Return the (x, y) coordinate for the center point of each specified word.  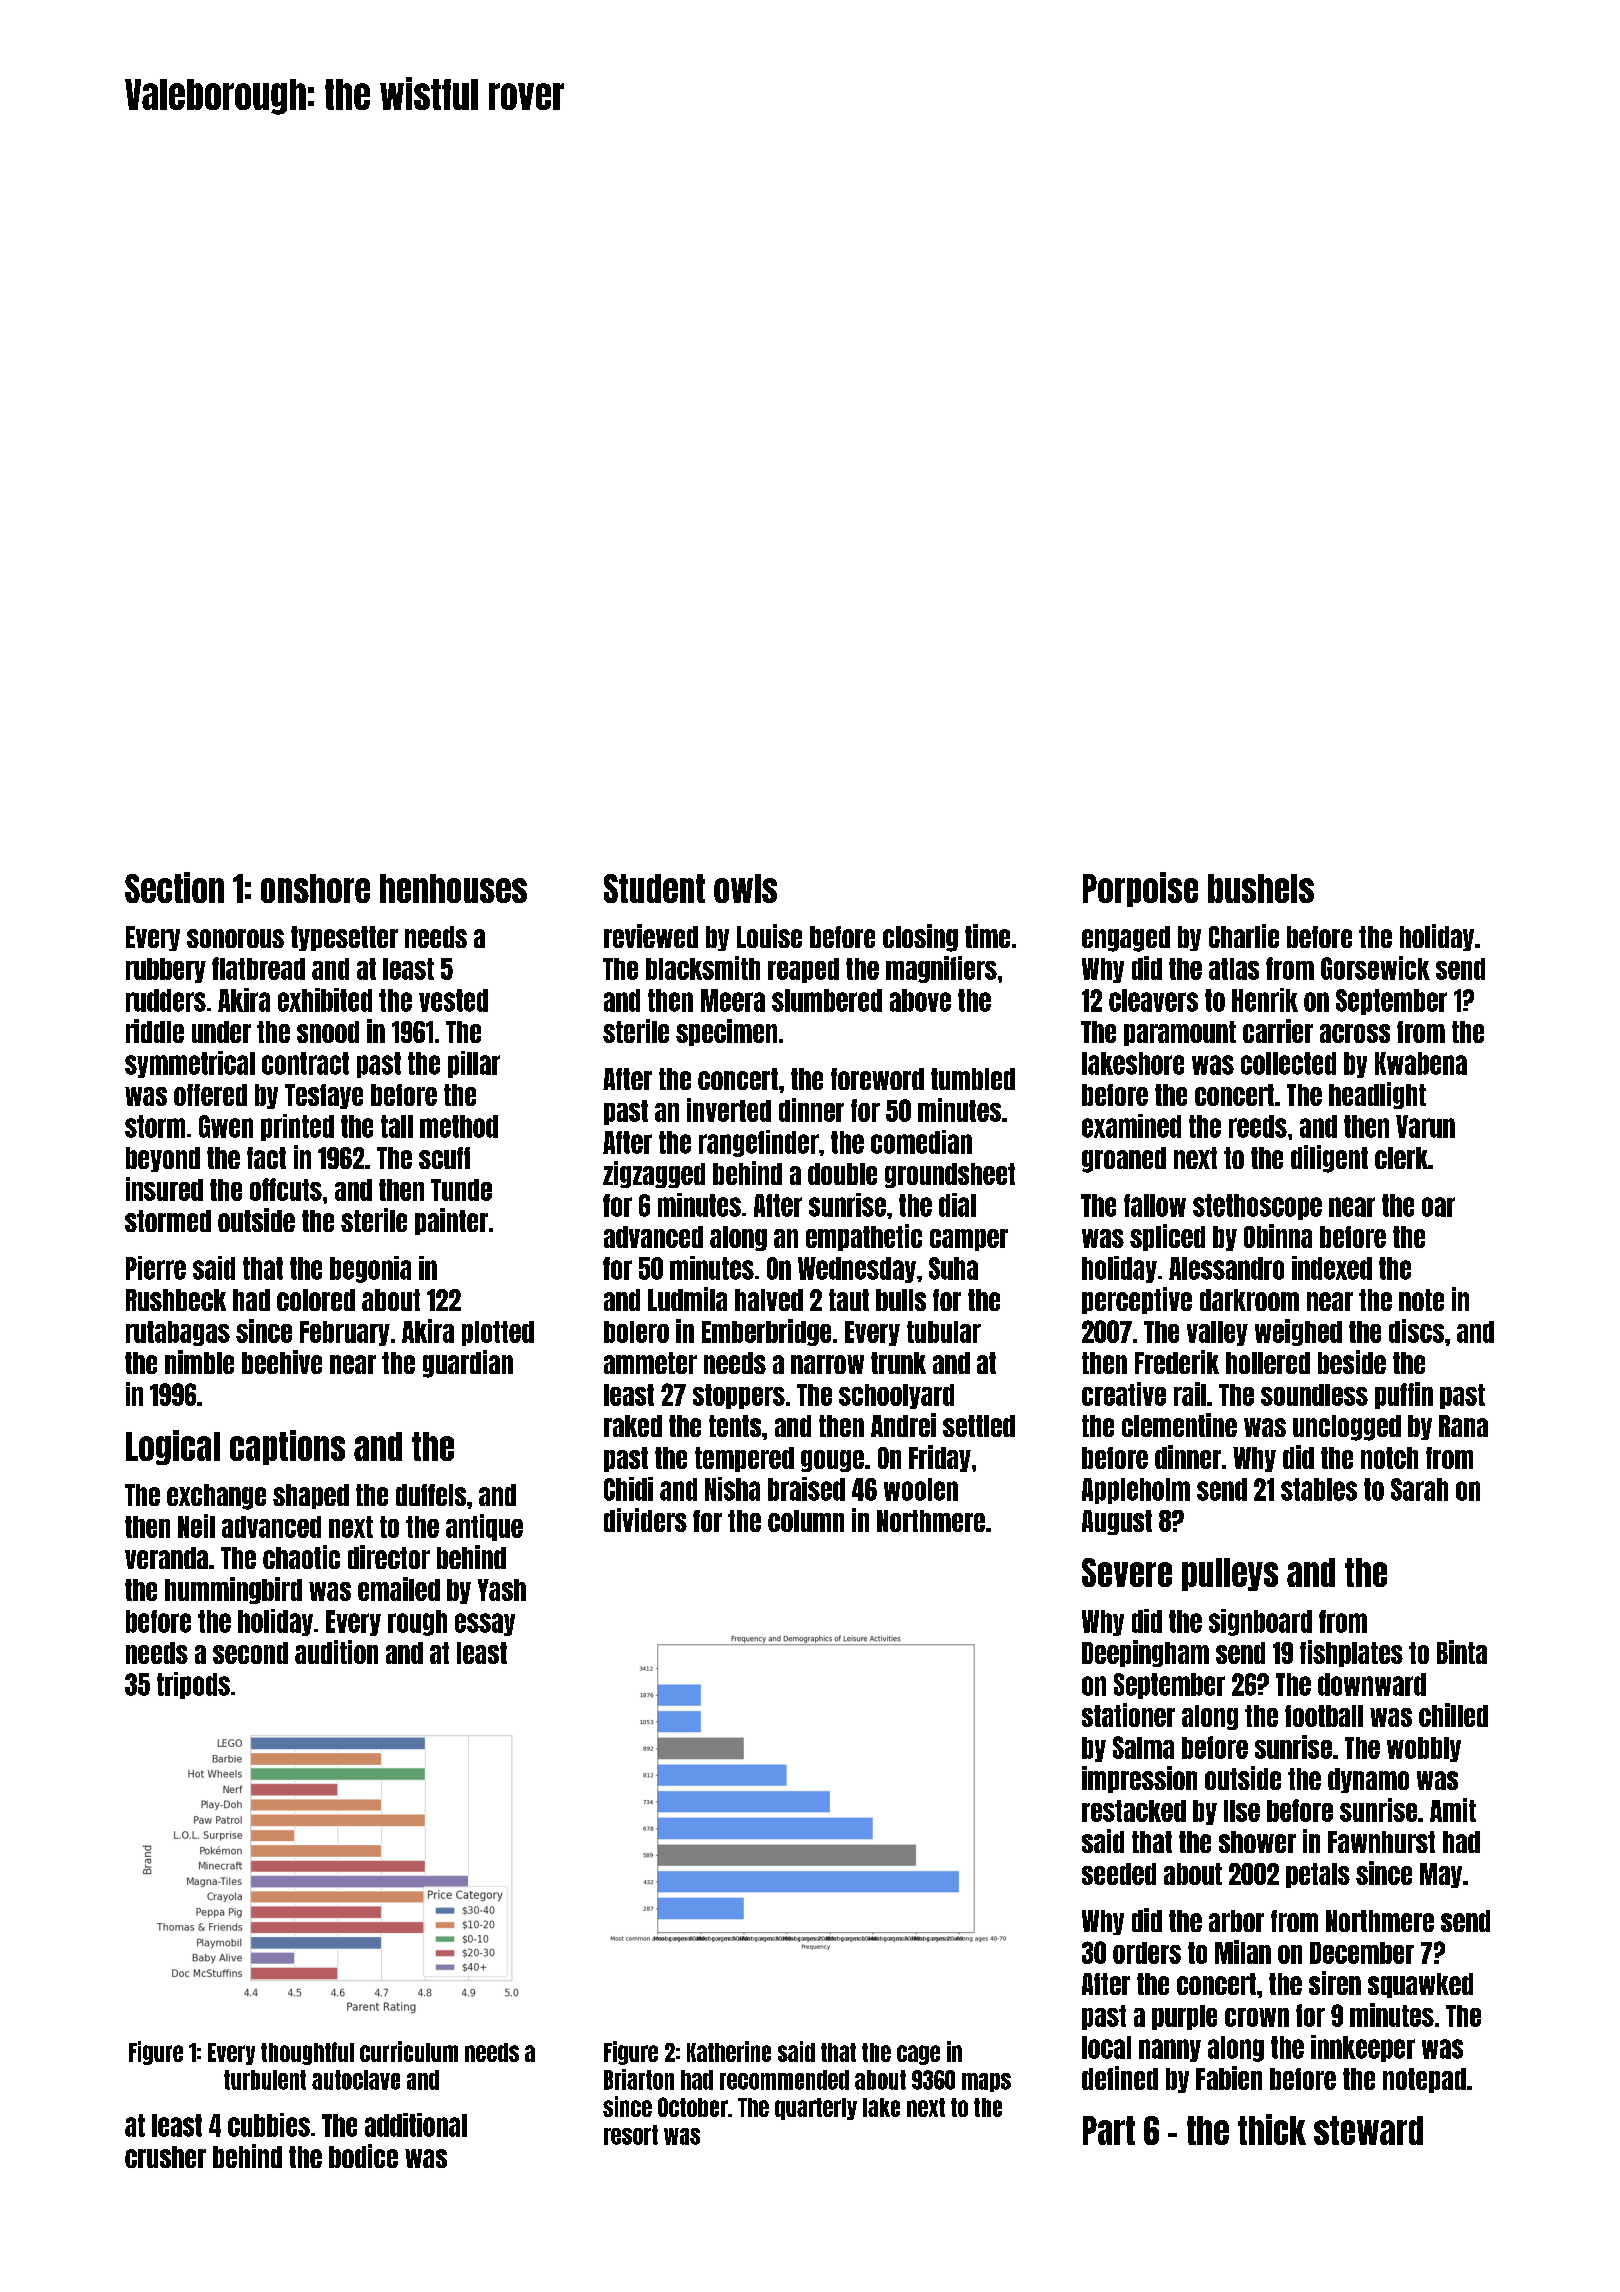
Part (1109, 2130)
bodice (363, 2156)
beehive (282, 1362)
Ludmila (687, 1299)
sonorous (235, 938)
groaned (1124, 1160)
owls (745, 888)
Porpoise (1140, 889)
